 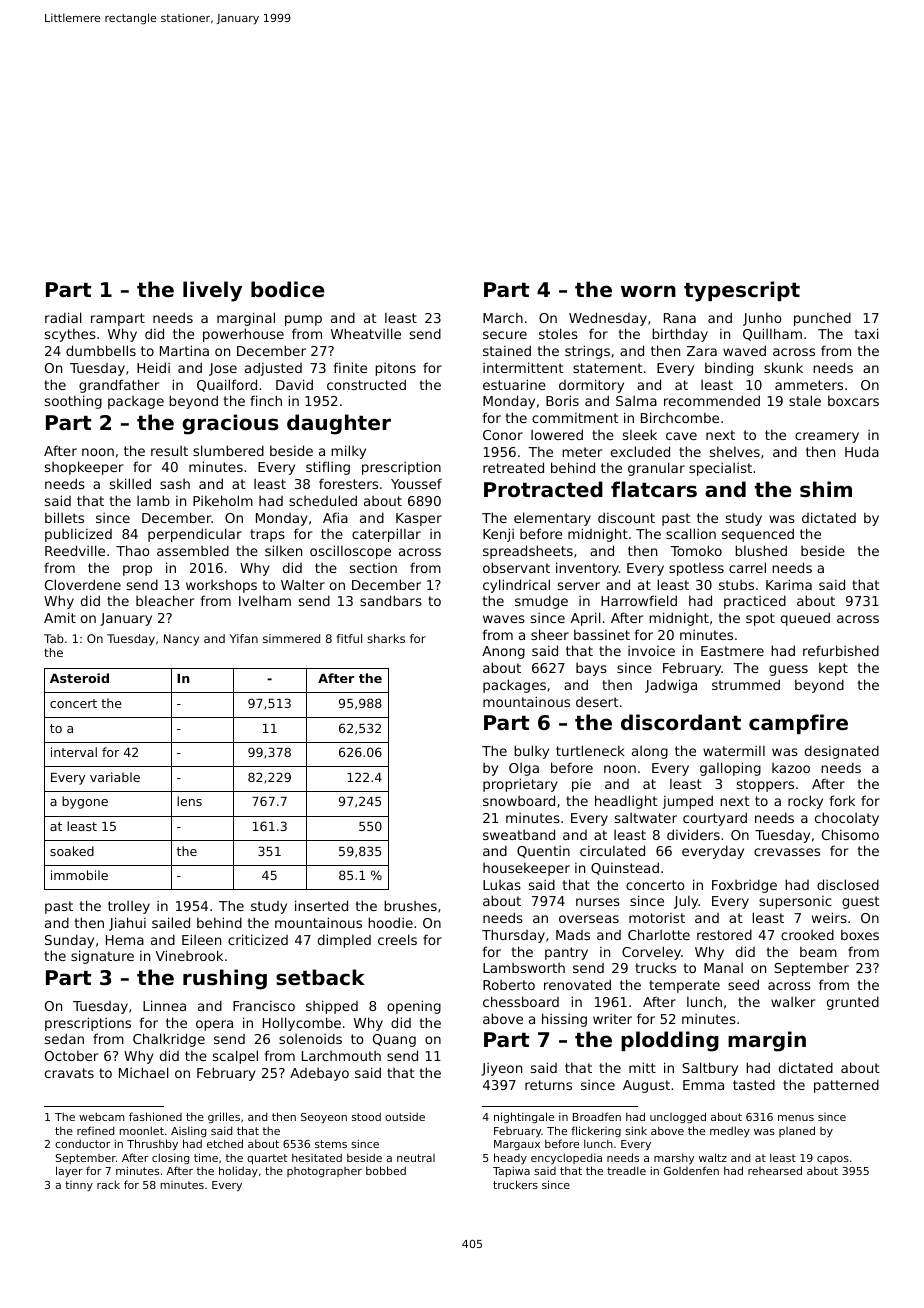 I want to click on setback, so click(x=320, y=977).
